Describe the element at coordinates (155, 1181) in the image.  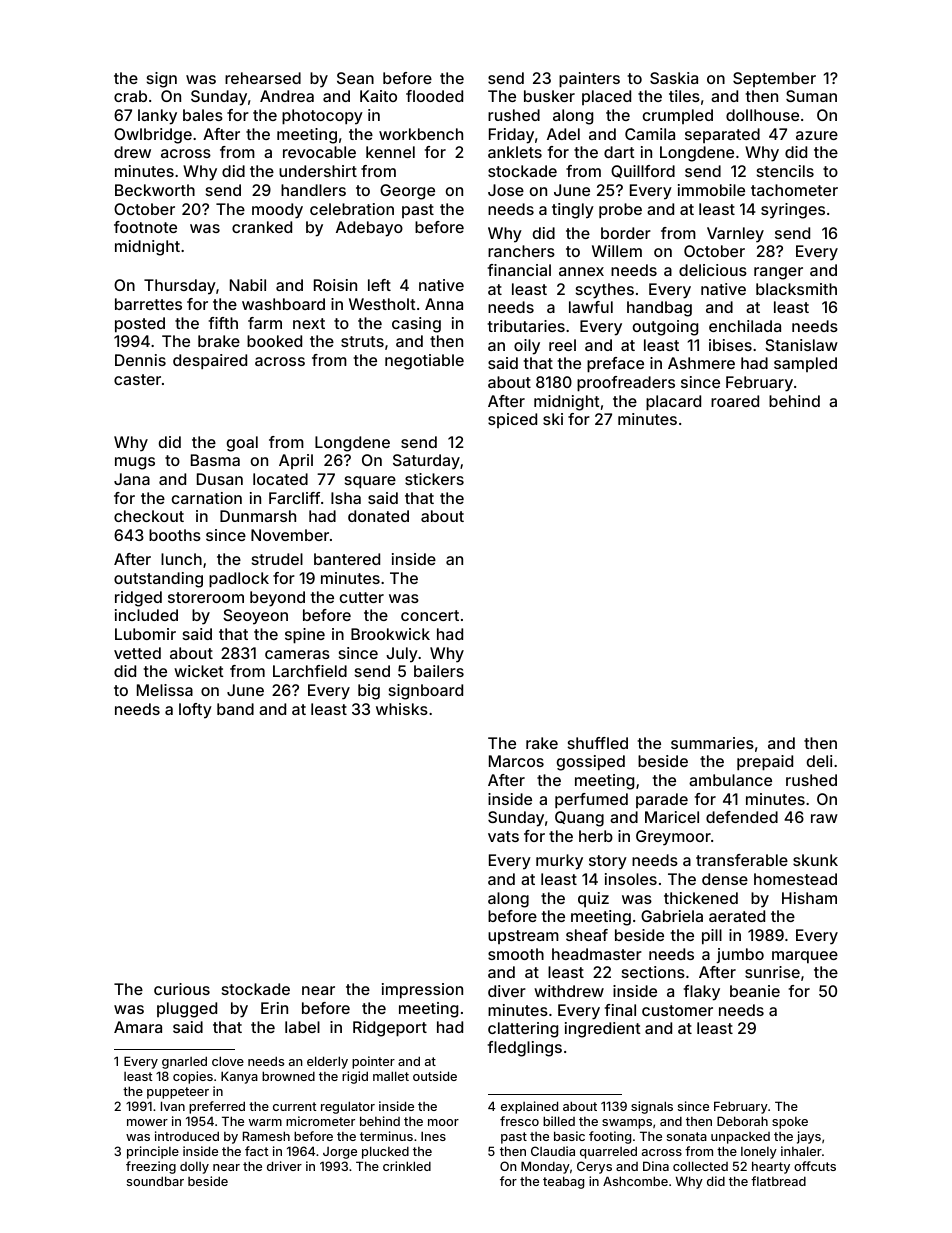
I see `soundbar` at that location.
